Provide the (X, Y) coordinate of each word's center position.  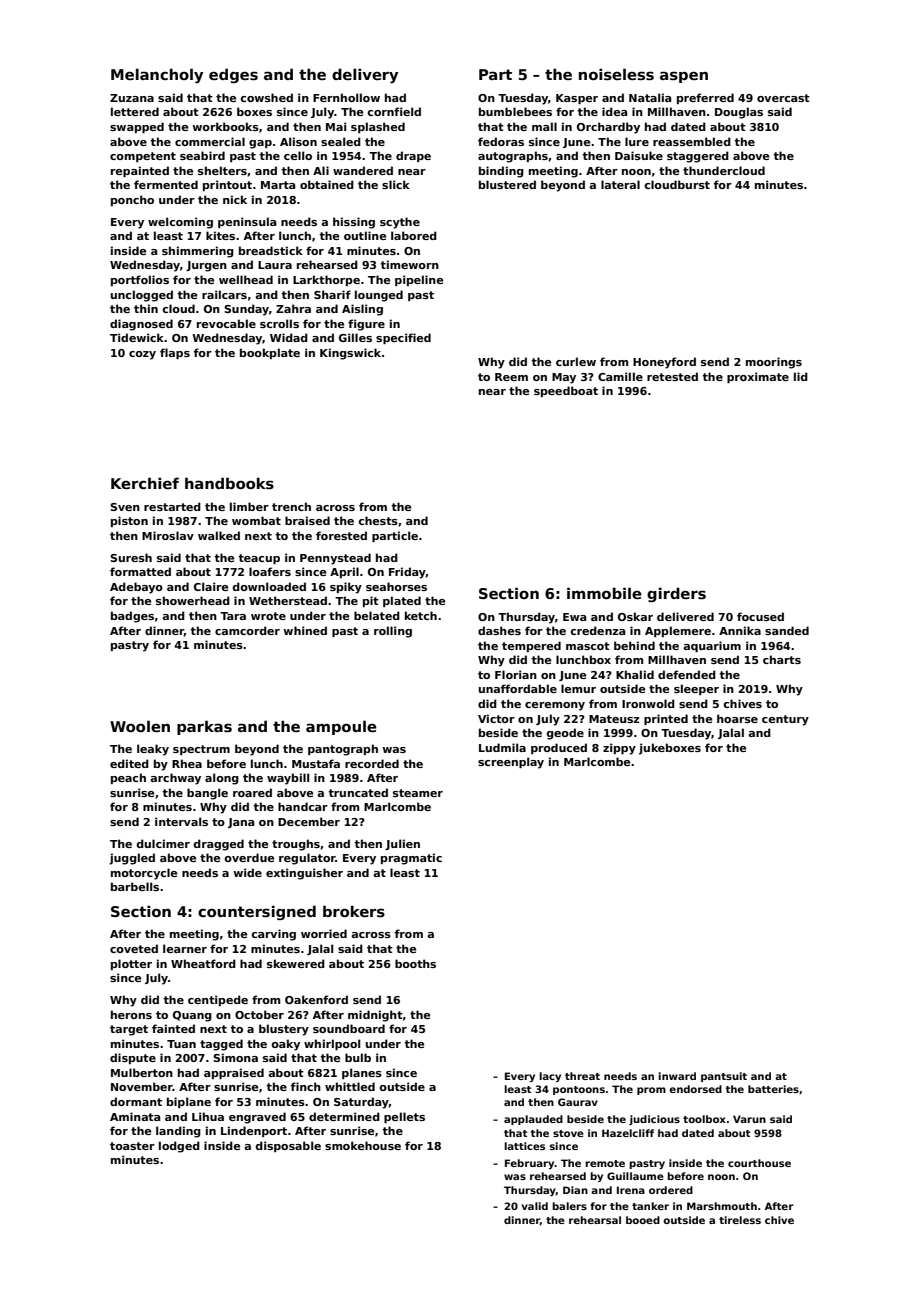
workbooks (225, 126)
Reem (511, 377)
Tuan (181, 1044)
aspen (684, 77)
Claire (211, 586)
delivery (365, 75)
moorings (774, 363)
